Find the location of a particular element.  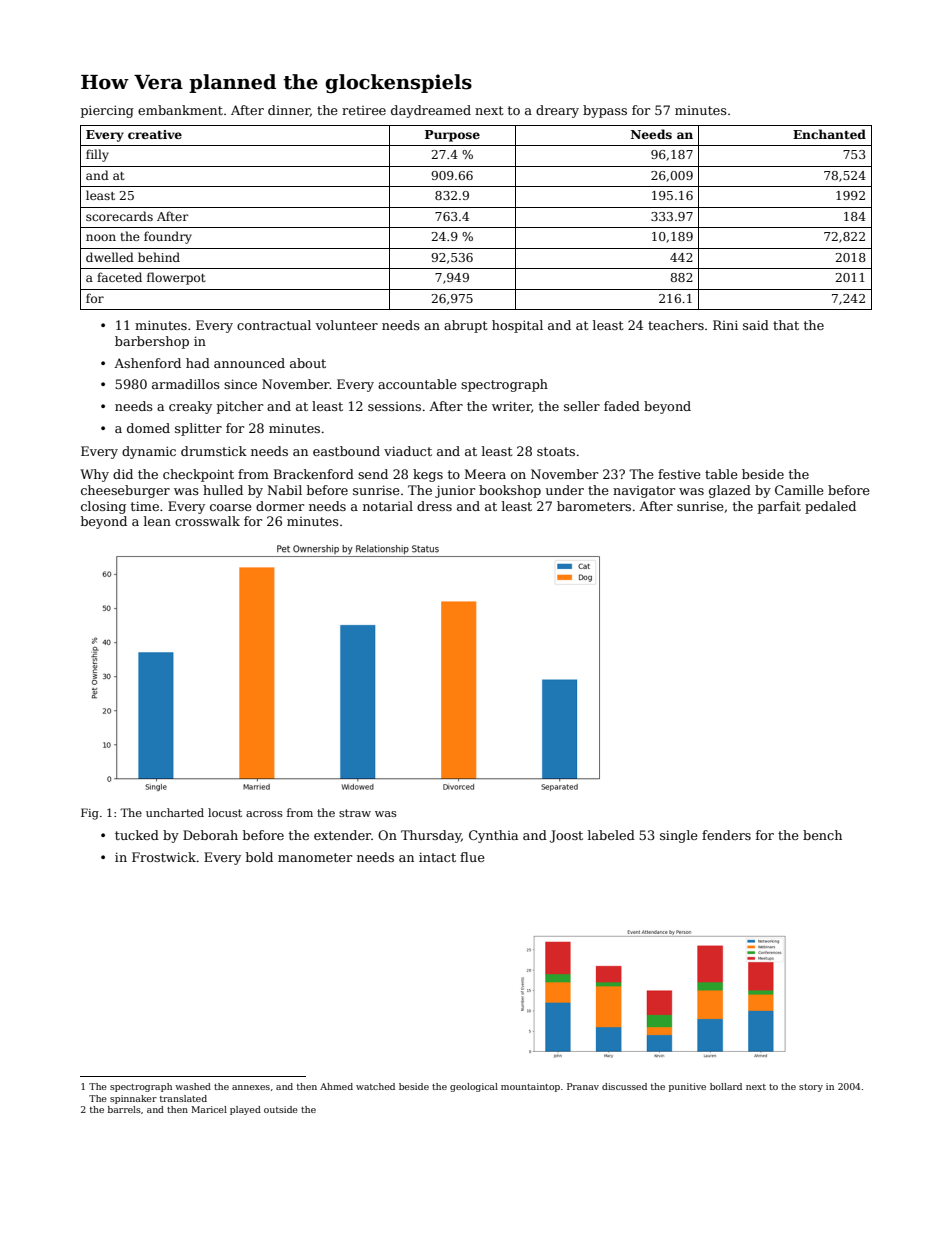

creative is located at coordinates (155, 134).
